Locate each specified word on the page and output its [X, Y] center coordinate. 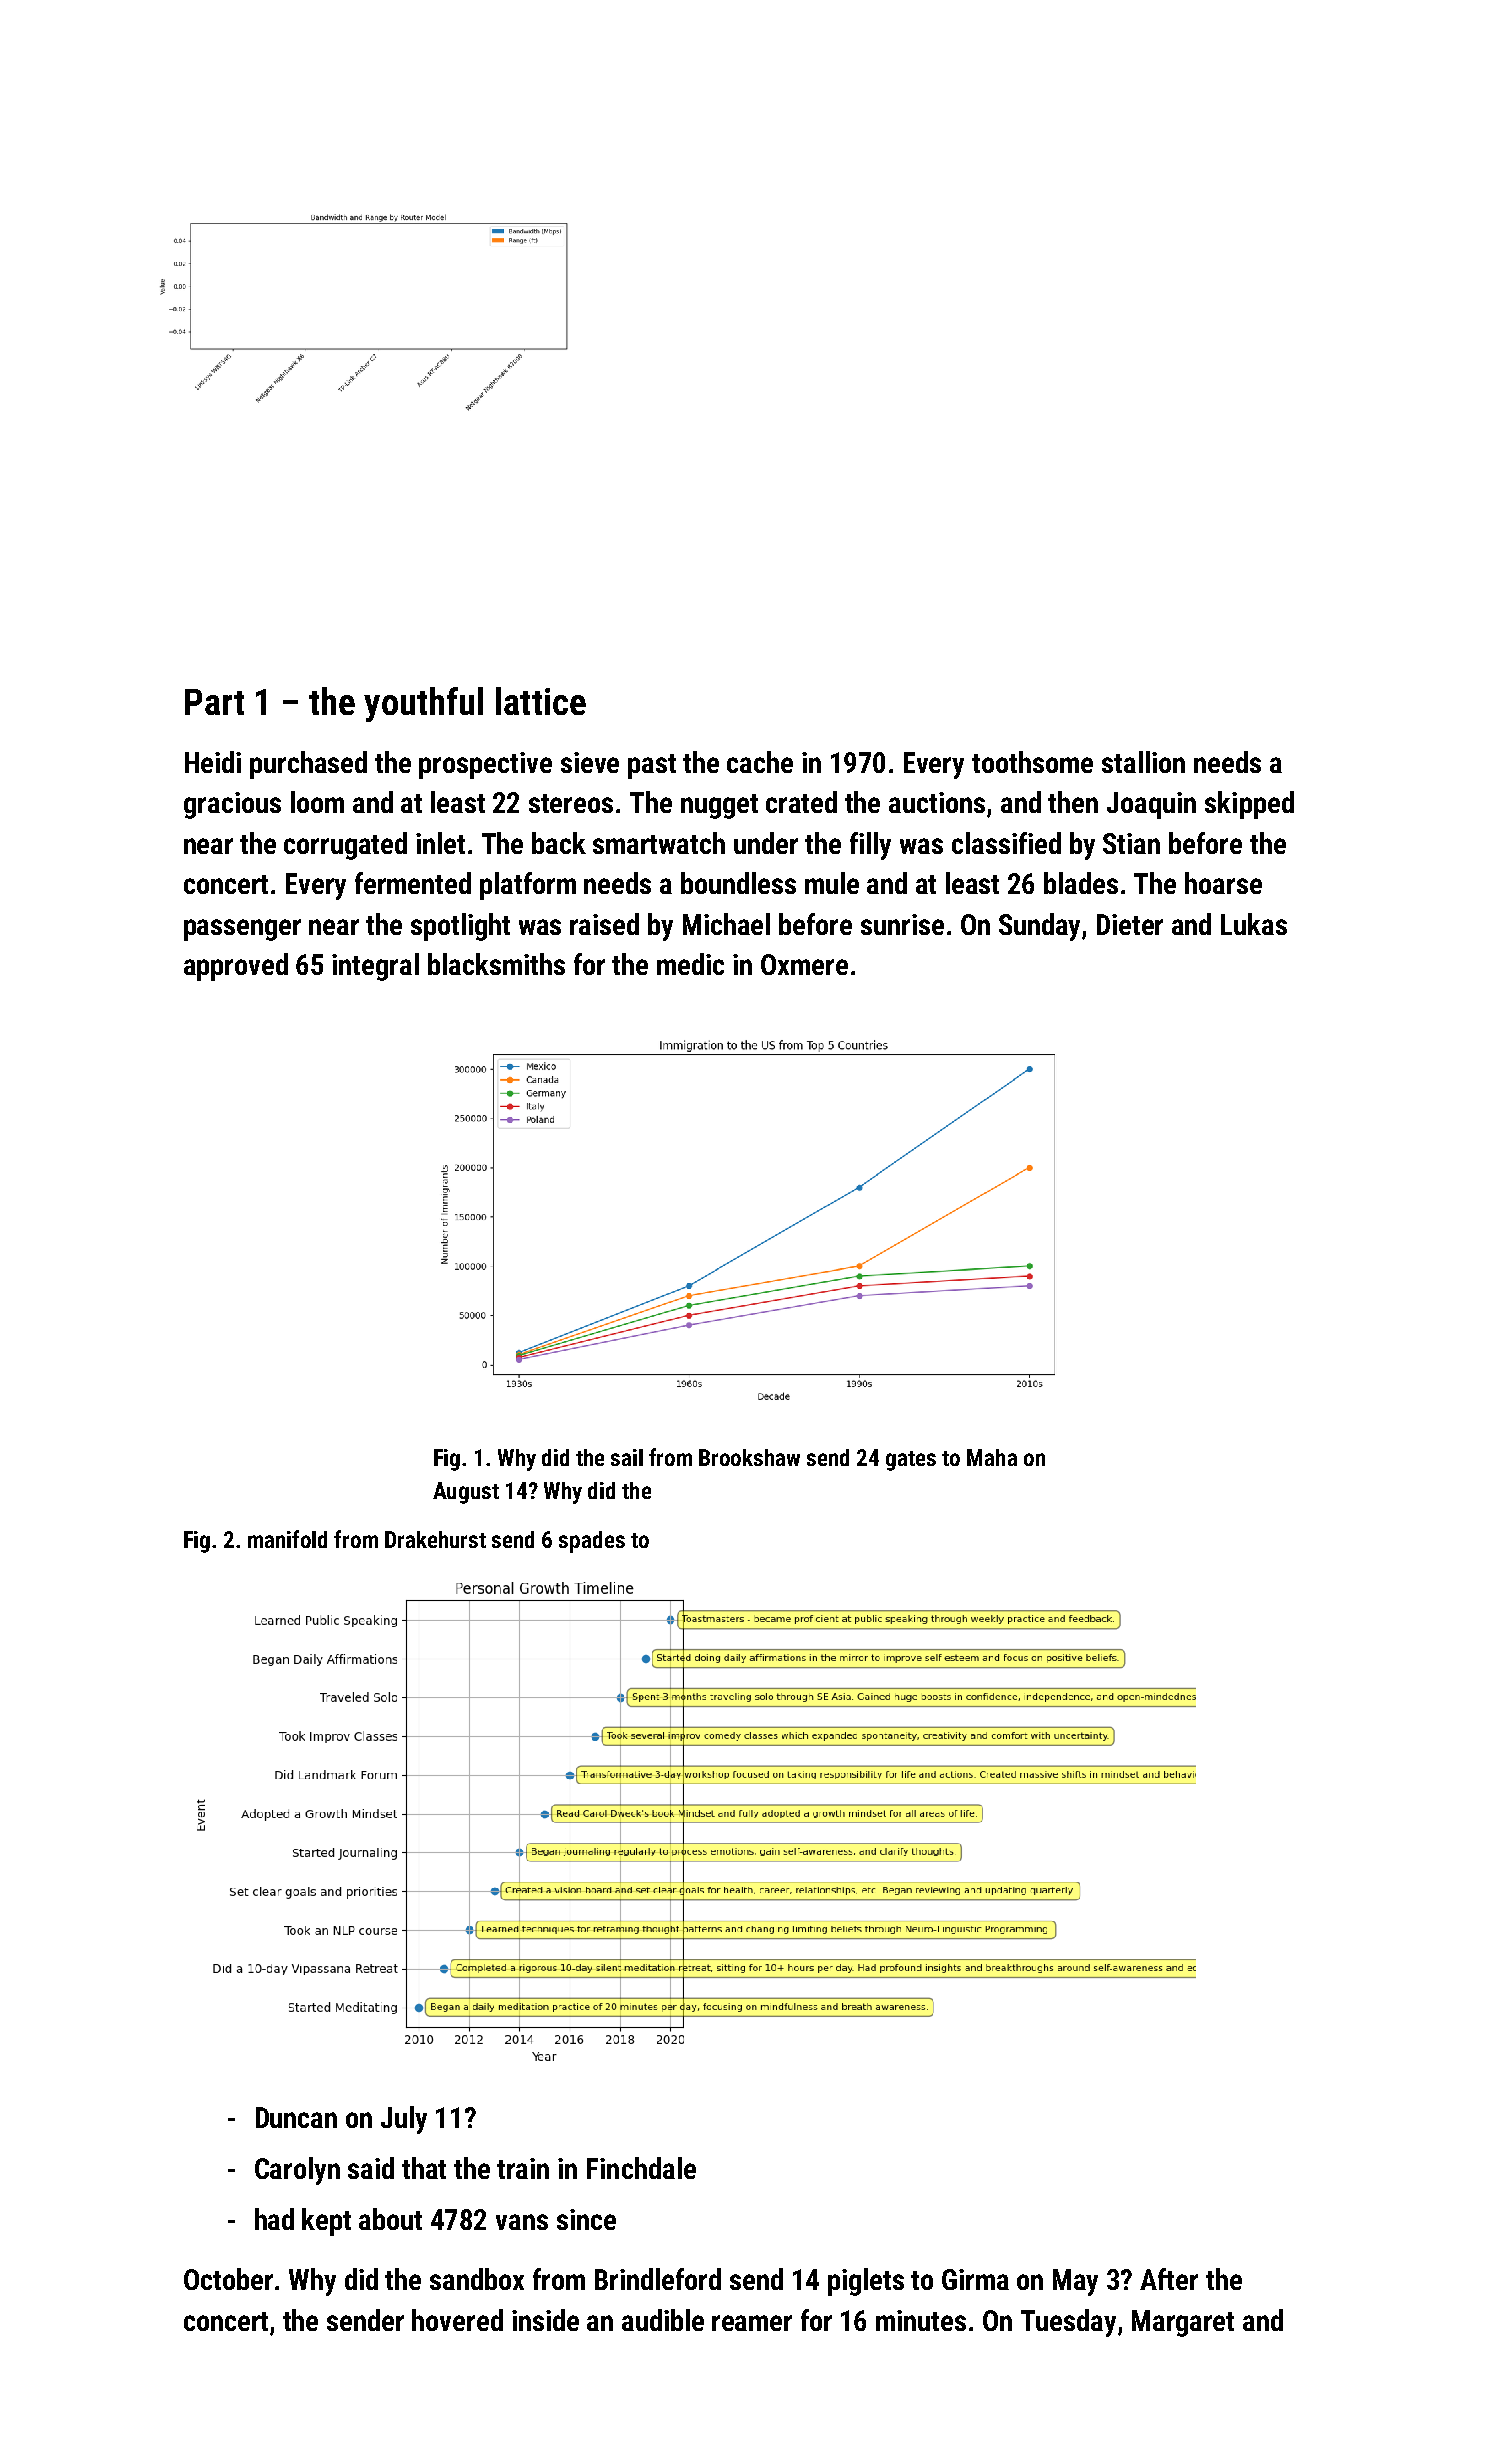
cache [760, 762]
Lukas [1254, 924]
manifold [287, 1539]
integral [375, 967]
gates [911, 1461]
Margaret [1183, 2323]
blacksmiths [496, 964]
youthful [423, 704]
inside [545, 2320]
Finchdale [641, 2168]
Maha [992, 1457]
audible [663, 2320]
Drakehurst [435, 1539]
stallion [1143, 762]
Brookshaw [749, 1457]
